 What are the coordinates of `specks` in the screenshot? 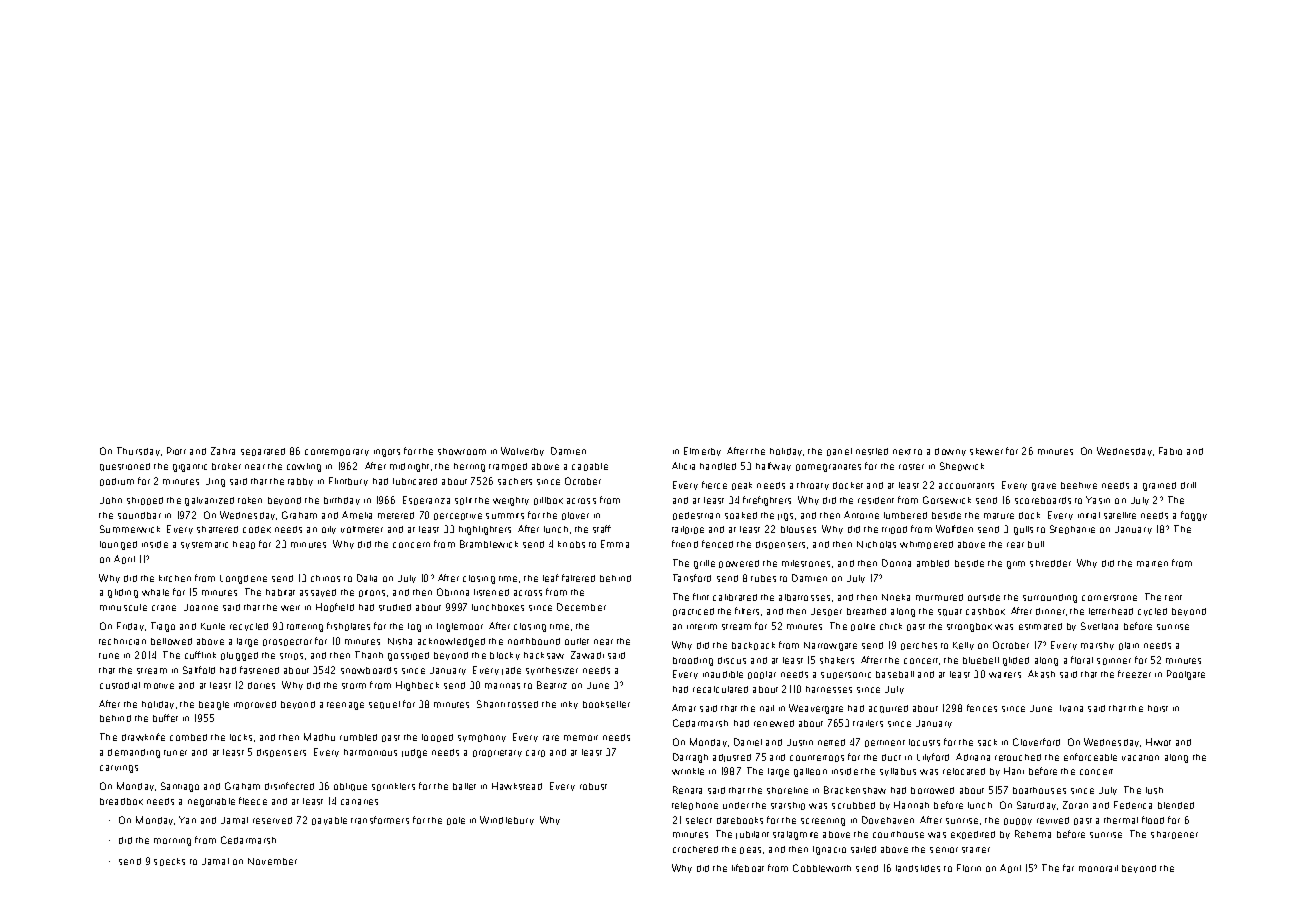 It's located at (169, 862).
